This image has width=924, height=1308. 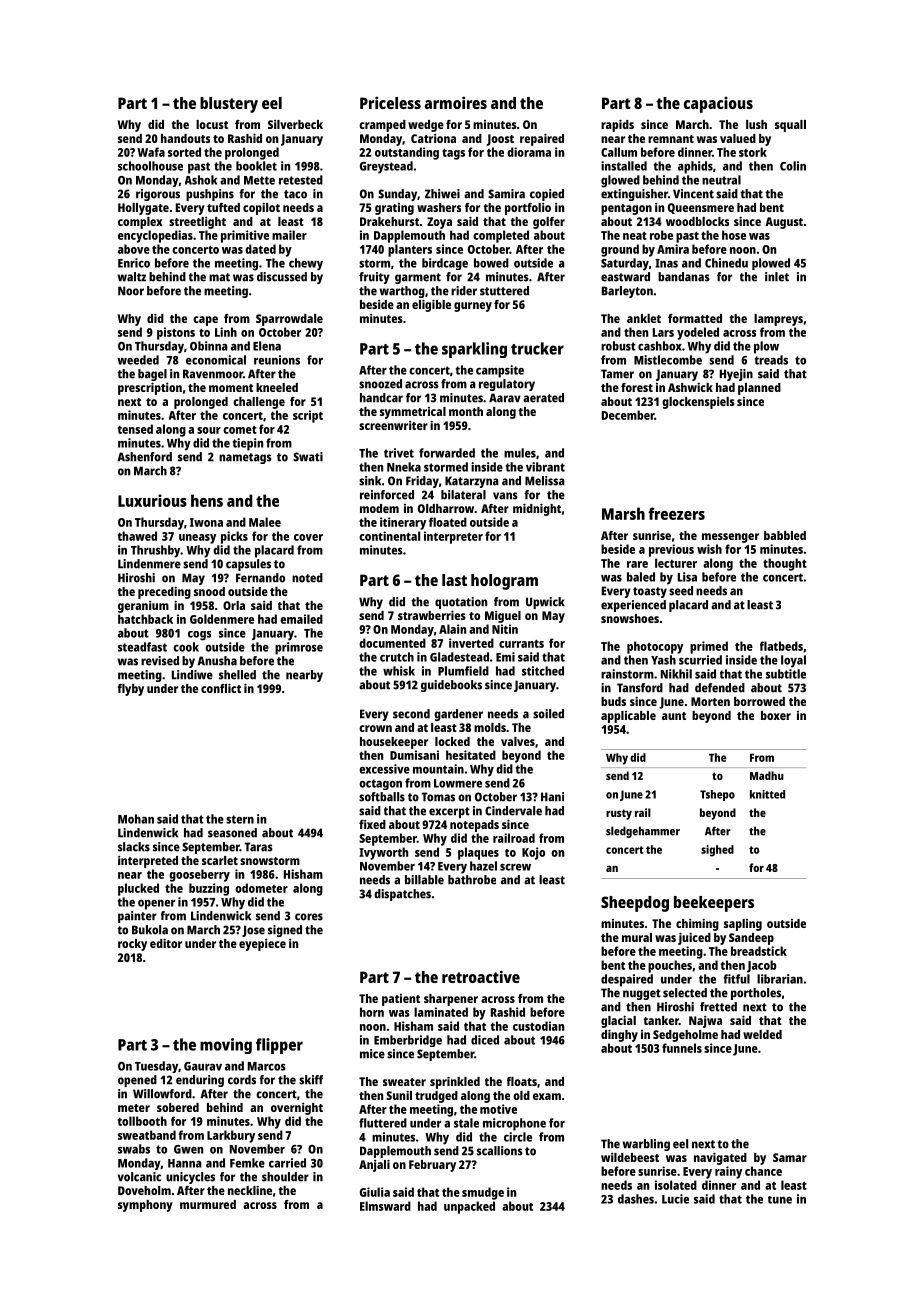 I want to click on retroactive, so click(x=481, y=976).
